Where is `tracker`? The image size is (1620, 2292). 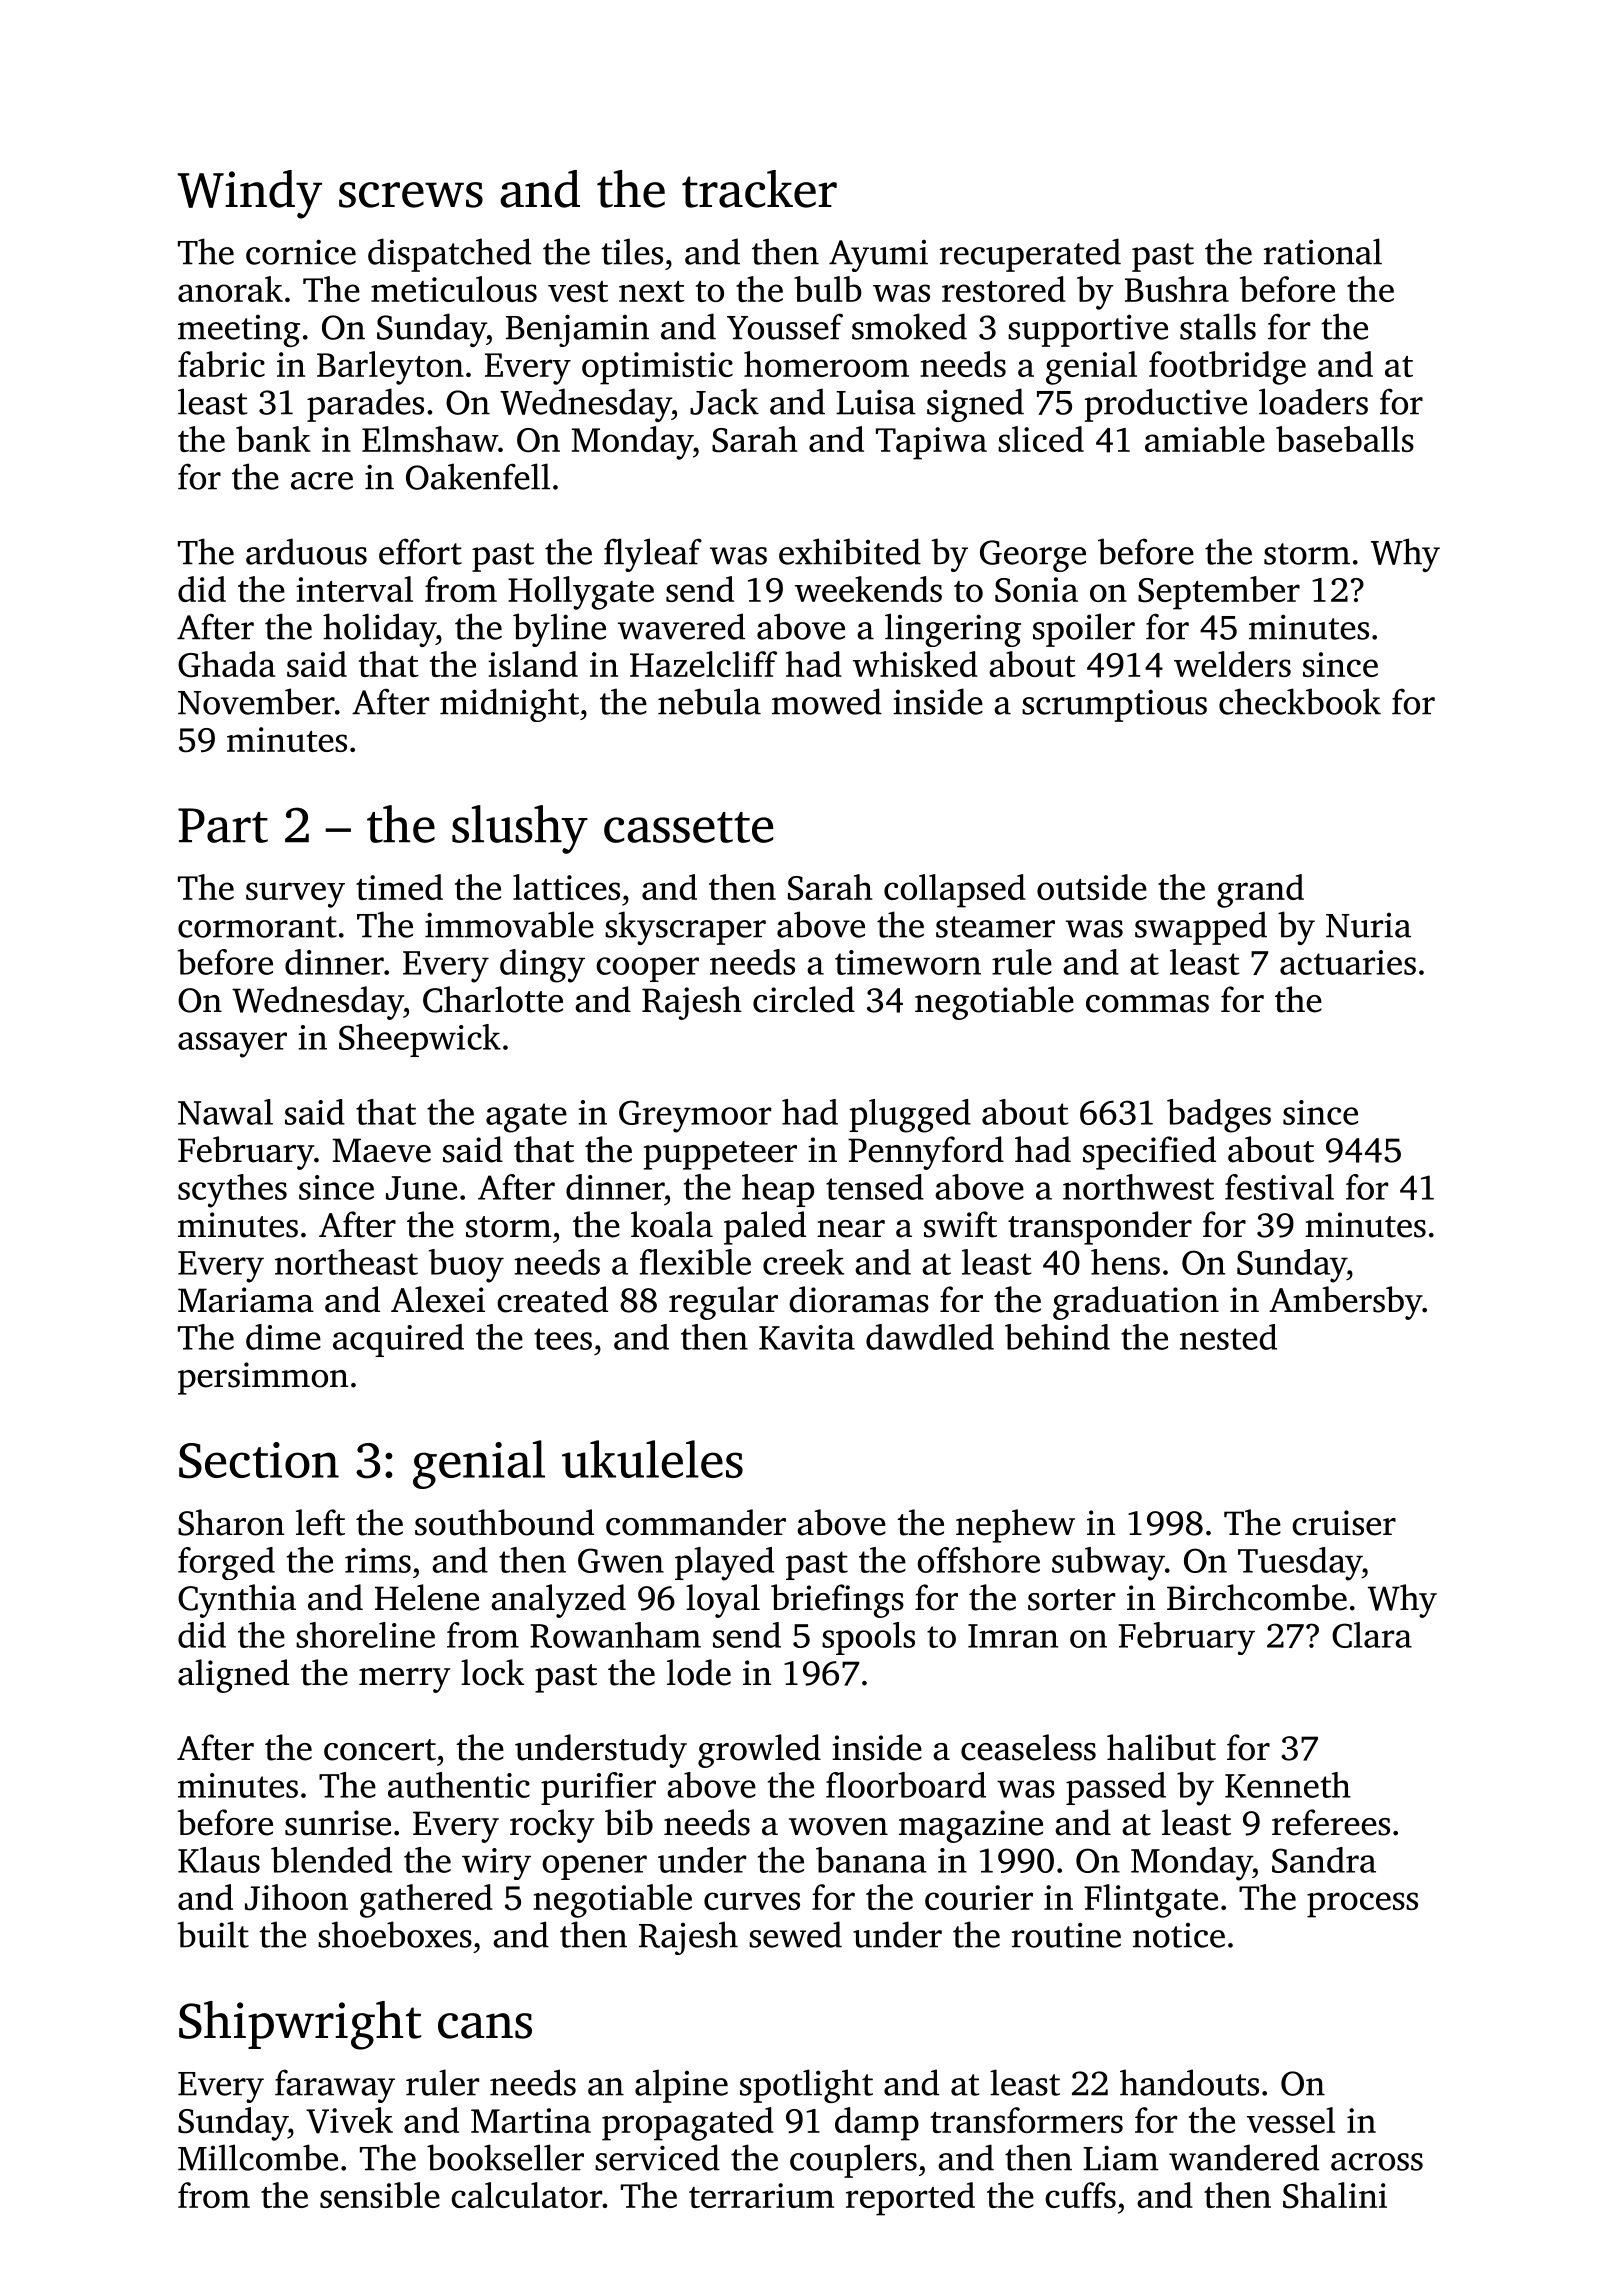
tracker is located at coordinates (759, 189).
